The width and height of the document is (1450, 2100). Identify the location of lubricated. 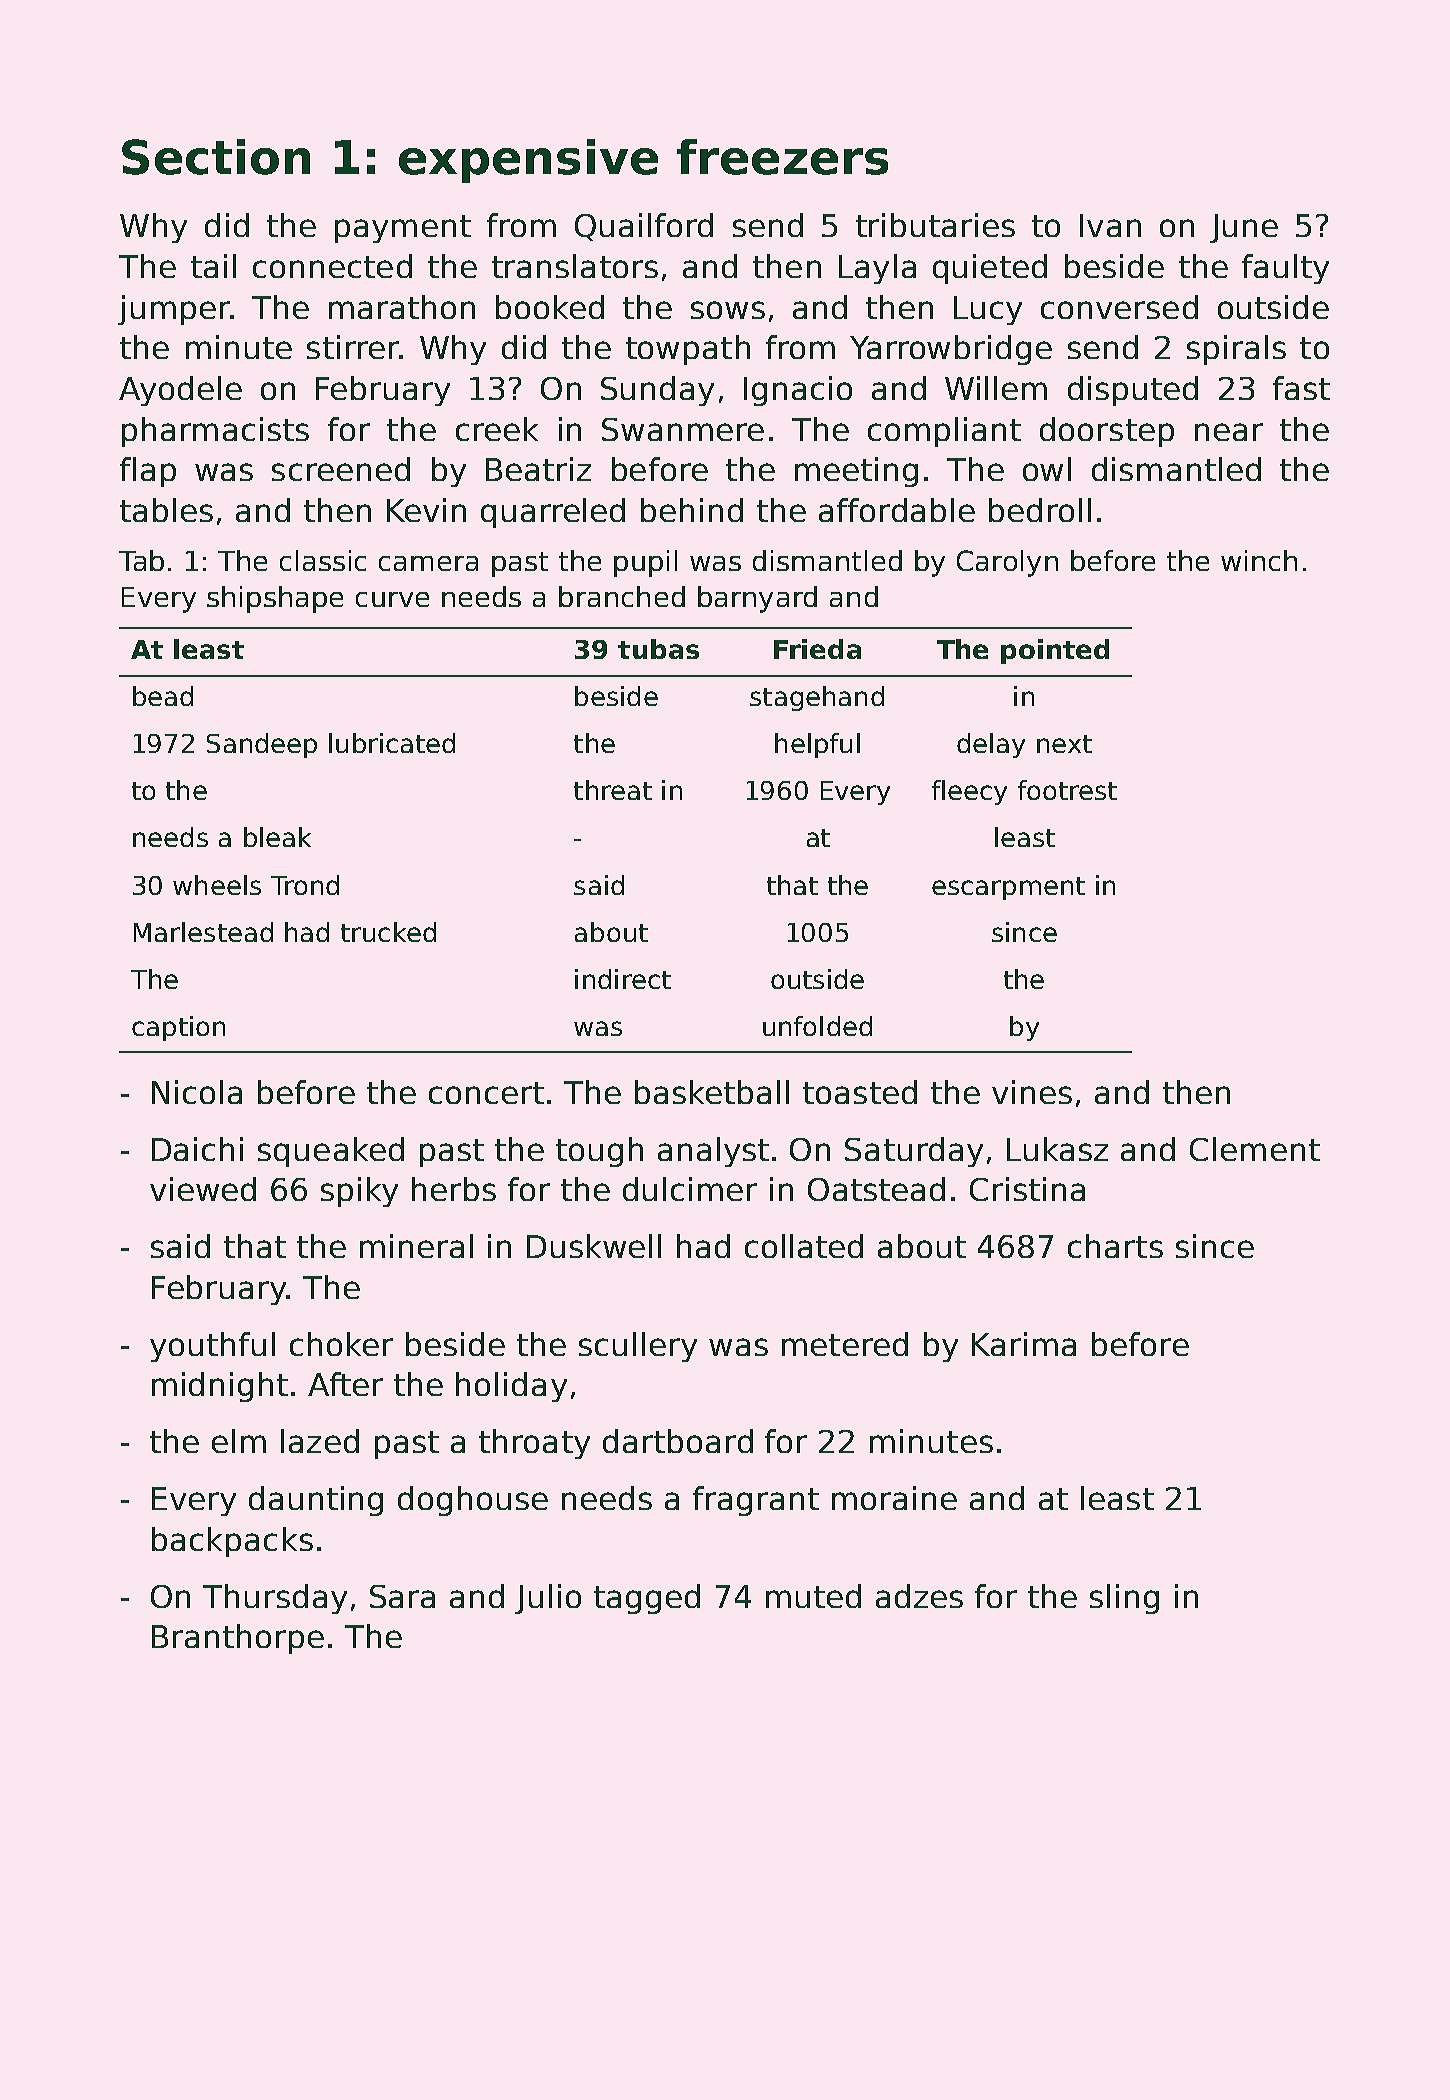
(392, 743).
